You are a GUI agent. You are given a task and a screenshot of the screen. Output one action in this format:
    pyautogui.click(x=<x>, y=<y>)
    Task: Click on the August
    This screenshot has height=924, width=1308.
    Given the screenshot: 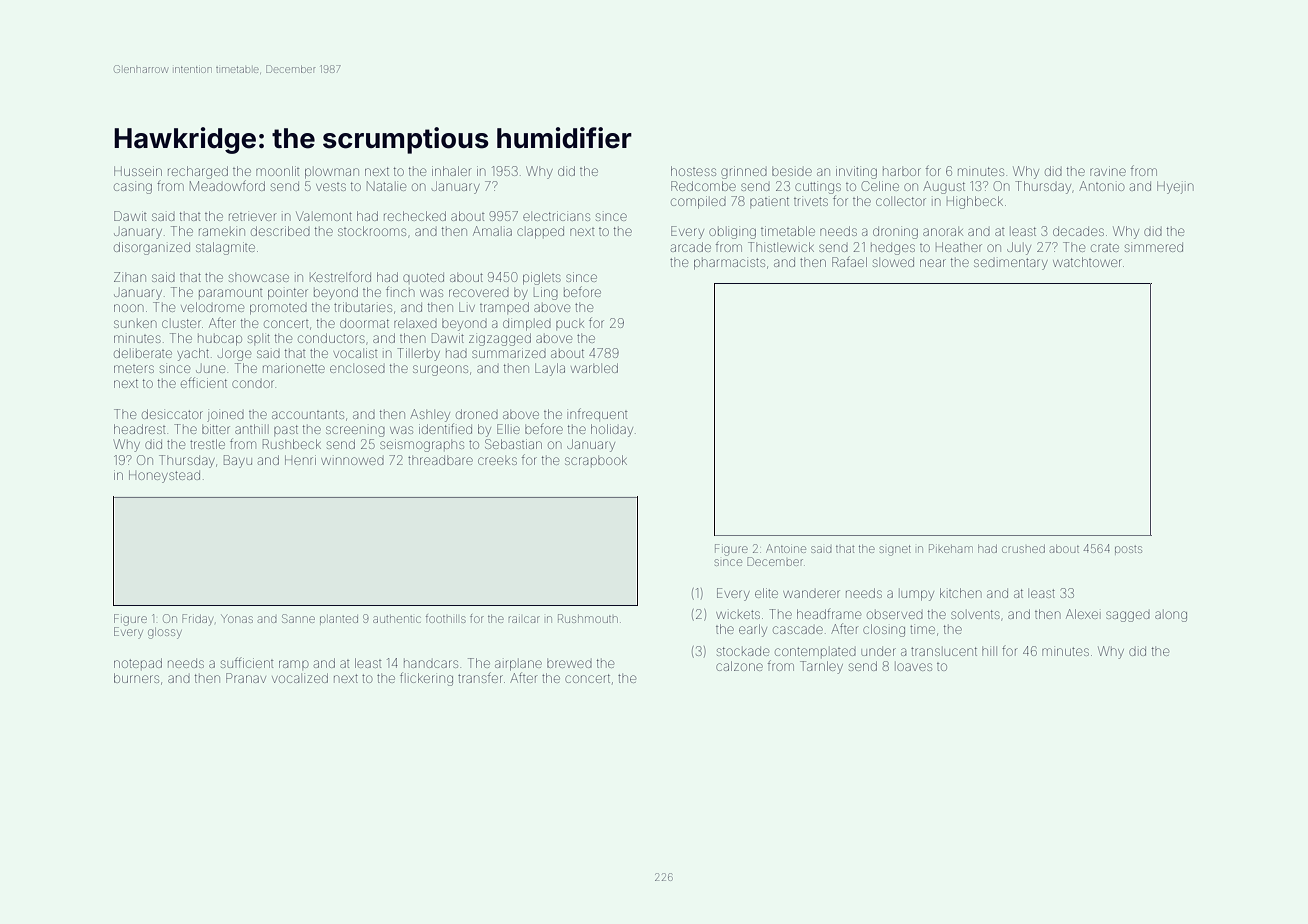 What is the action you would take?
    pyautogui.click(x=944, y=187)
